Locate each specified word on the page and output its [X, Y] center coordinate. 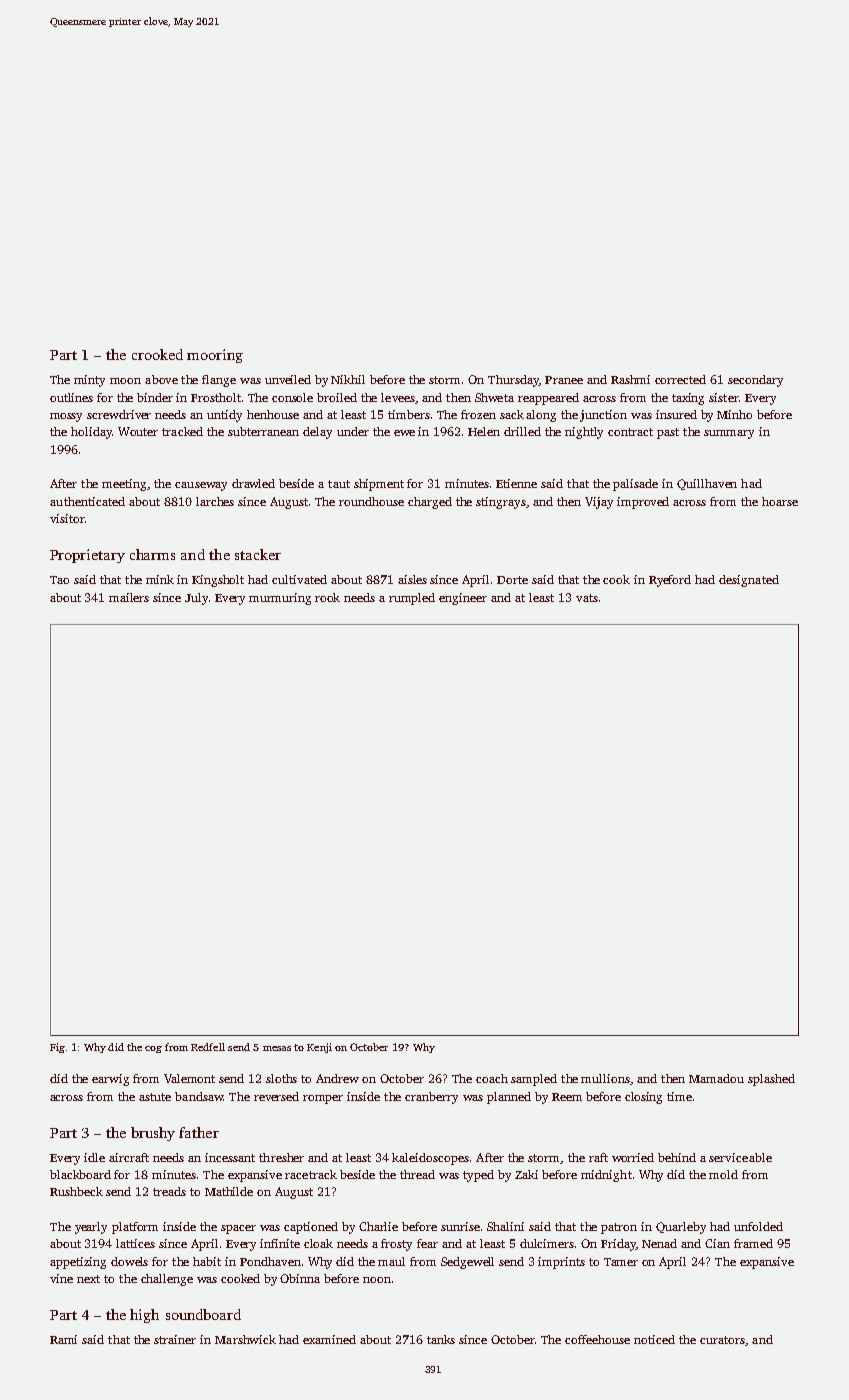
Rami [63, 1339]
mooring [215, 356]
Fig [57, 1048]
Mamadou [716, 1078]
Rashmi [630, 379]
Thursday [513, 381]
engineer [463, 599]
